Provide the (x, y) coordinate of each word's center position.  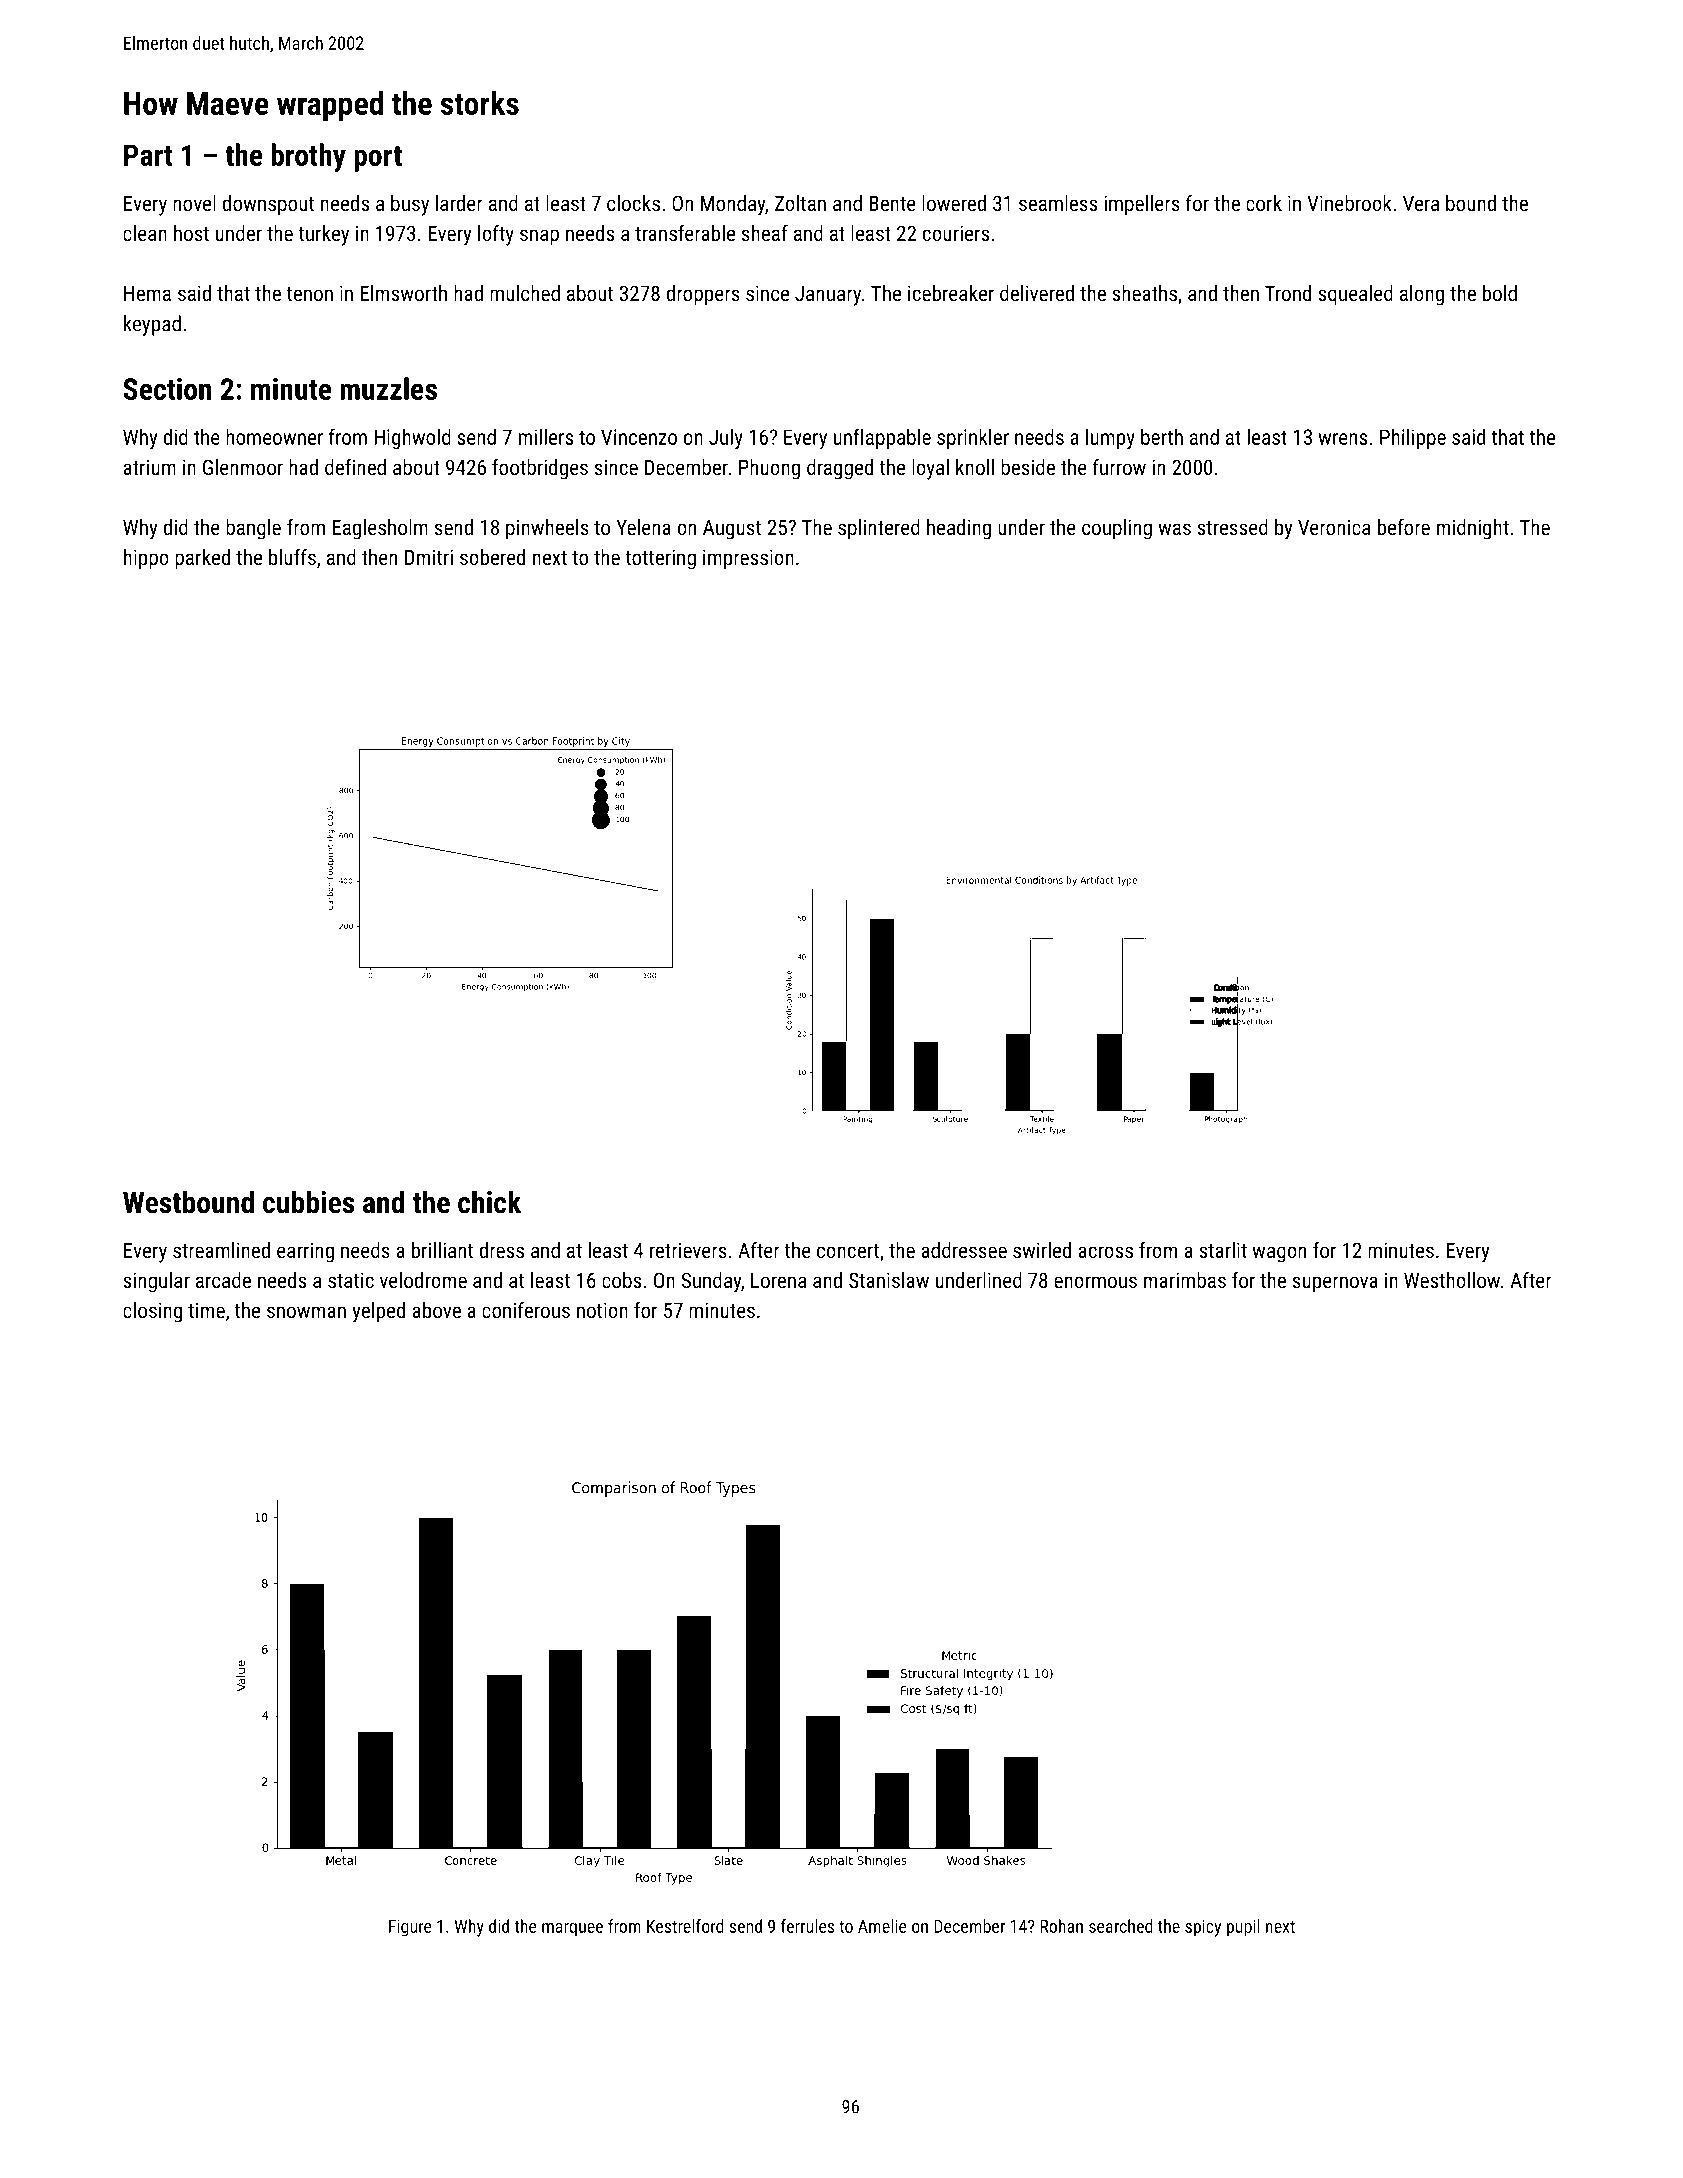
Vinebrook (1349, 203)
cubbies (308, 1202)
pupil (1243, 1928)
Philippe (1413, 439)
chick (489, 1202)
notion (602, 1310)
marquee (572, 1930)
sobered (492, 557)
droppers (703, 295)
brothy (308, 157)
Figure (410, 1928)
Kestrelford (685, 1926)
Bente (892, 203)
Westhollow (1452, 1280)
